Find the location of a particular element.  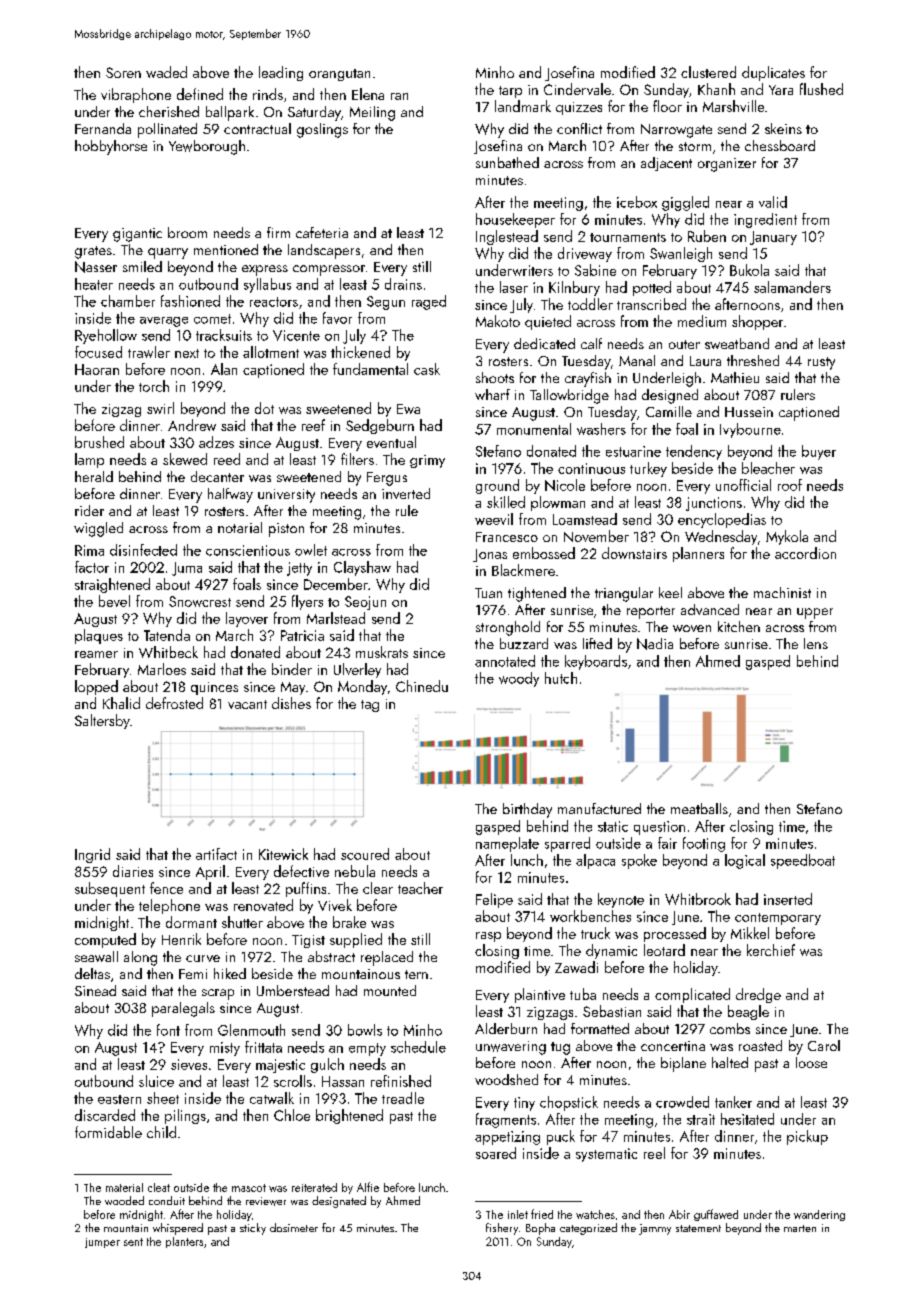

jumper is located at coordinates (102, 1243).
